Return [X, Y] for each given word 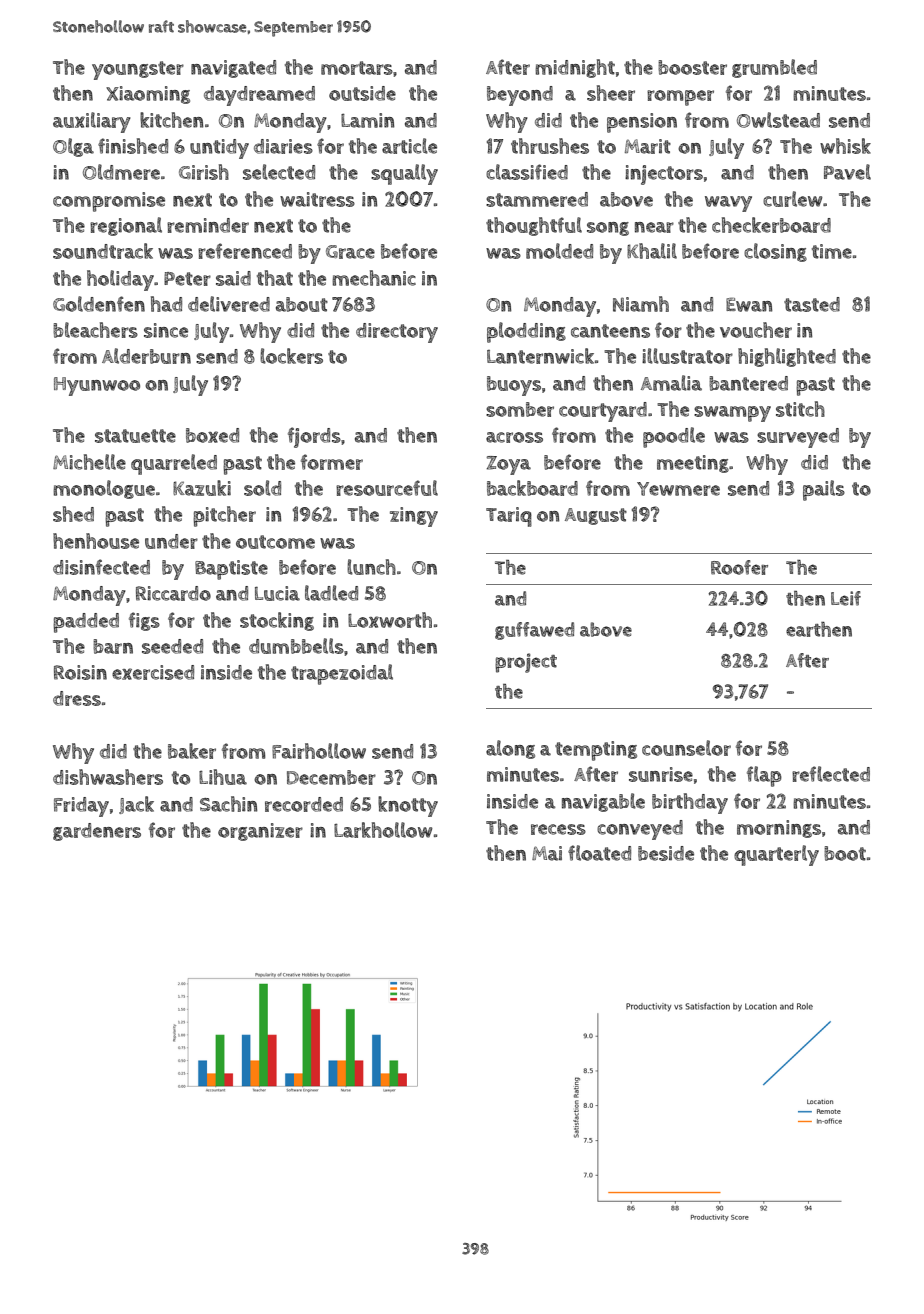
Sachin [228, 804]
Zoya [509, 465]
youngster [138, 70]
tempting [596, 751]
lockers [291, 356]
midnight [575, 68]
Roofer [739, 567]
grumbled [774, 68]
